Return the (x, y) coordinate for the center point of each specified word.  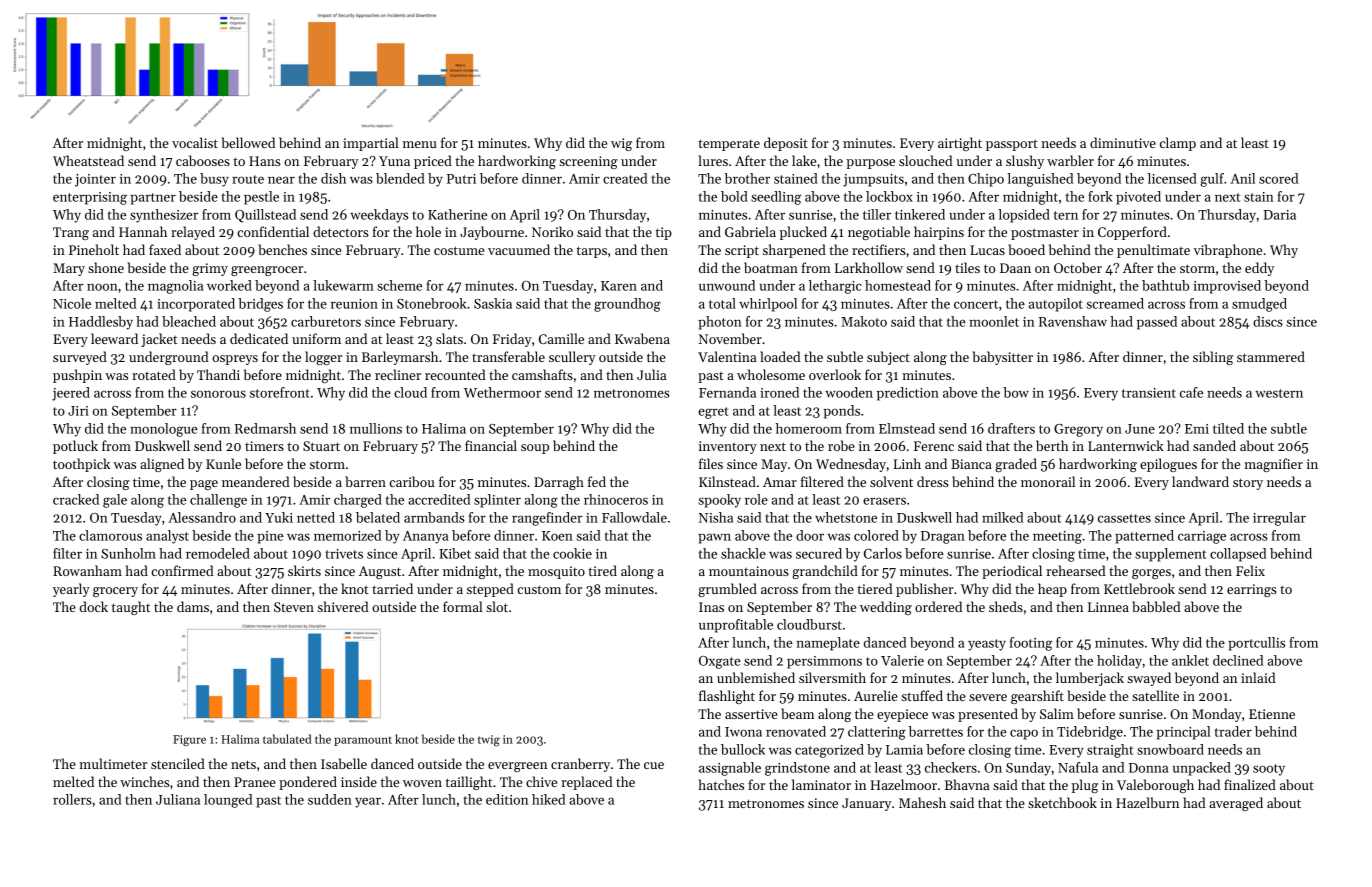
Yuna (394, 161)
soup (535, 449)
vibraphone (1228, 251)
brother (747, 178)
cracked (76, 499)
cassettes (1124, 518)
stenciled (178, 763)
